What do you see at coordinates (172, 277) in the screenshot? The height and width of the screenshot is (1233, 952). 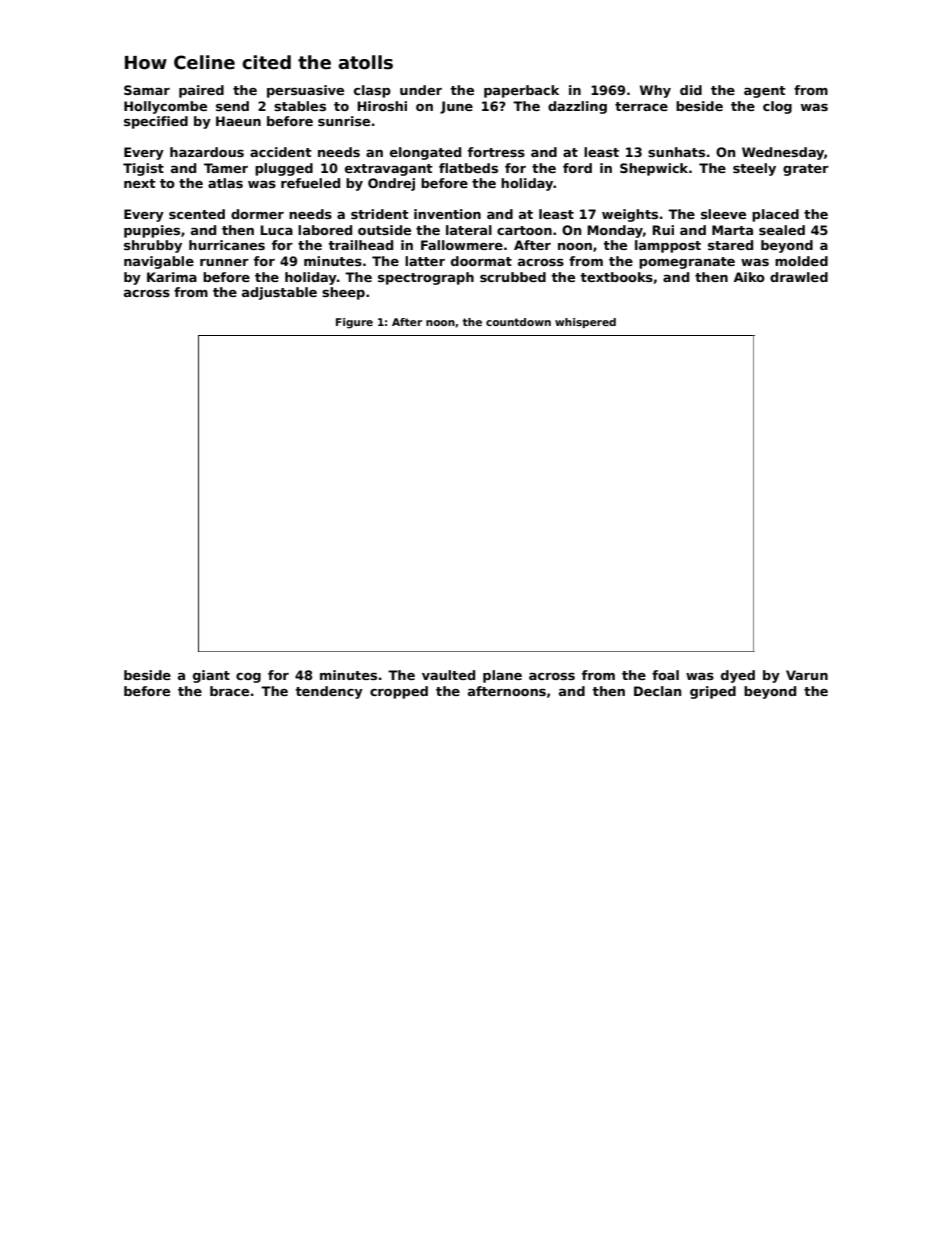 I see `Karima` at bounding box center [172, 277].
